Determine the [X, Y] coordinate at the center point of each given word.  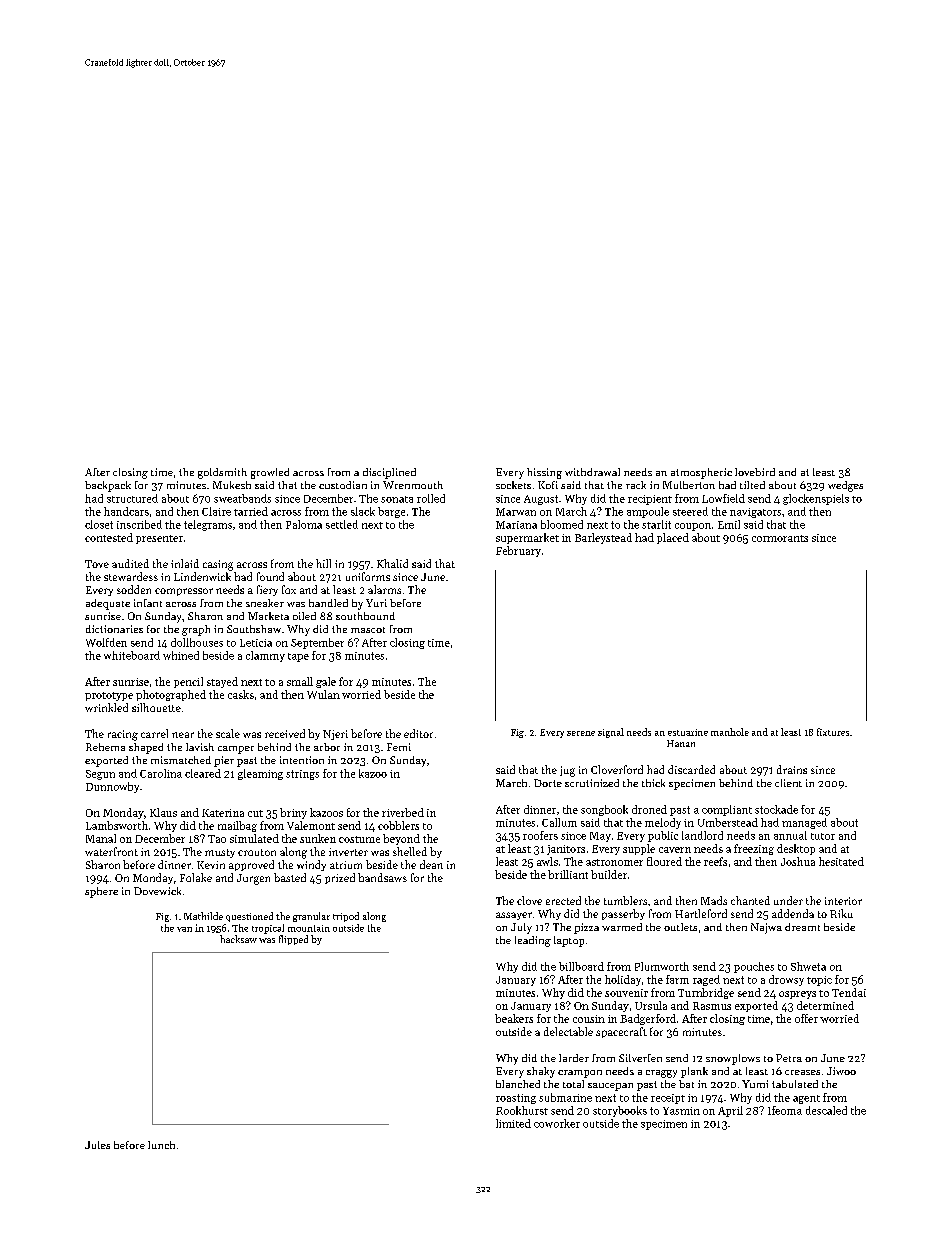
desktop [796, 849]
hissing [544, 473]
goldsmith [222, 473]
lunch [161, 1145]
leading [533, 941]
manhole [730, 732]
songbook [604, 810]
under [788, 900]
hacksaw [238, 939]
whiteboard [132, 655]
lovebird [755, 472]
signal [611, 733]
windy [311, 865]
